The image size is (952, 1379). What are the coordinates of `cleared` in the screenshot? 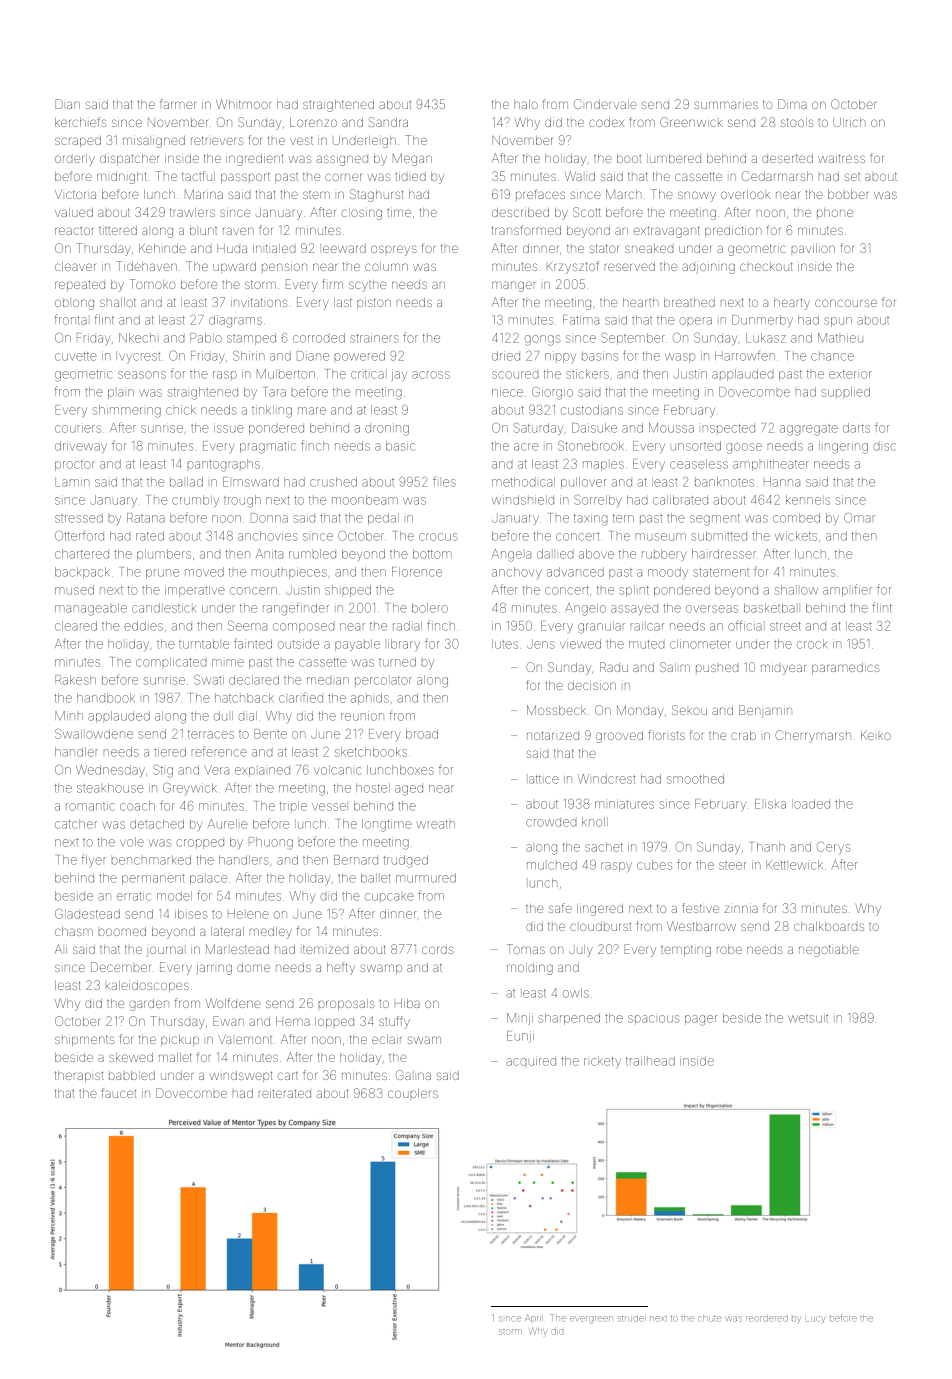 It's located at (76, 626).
